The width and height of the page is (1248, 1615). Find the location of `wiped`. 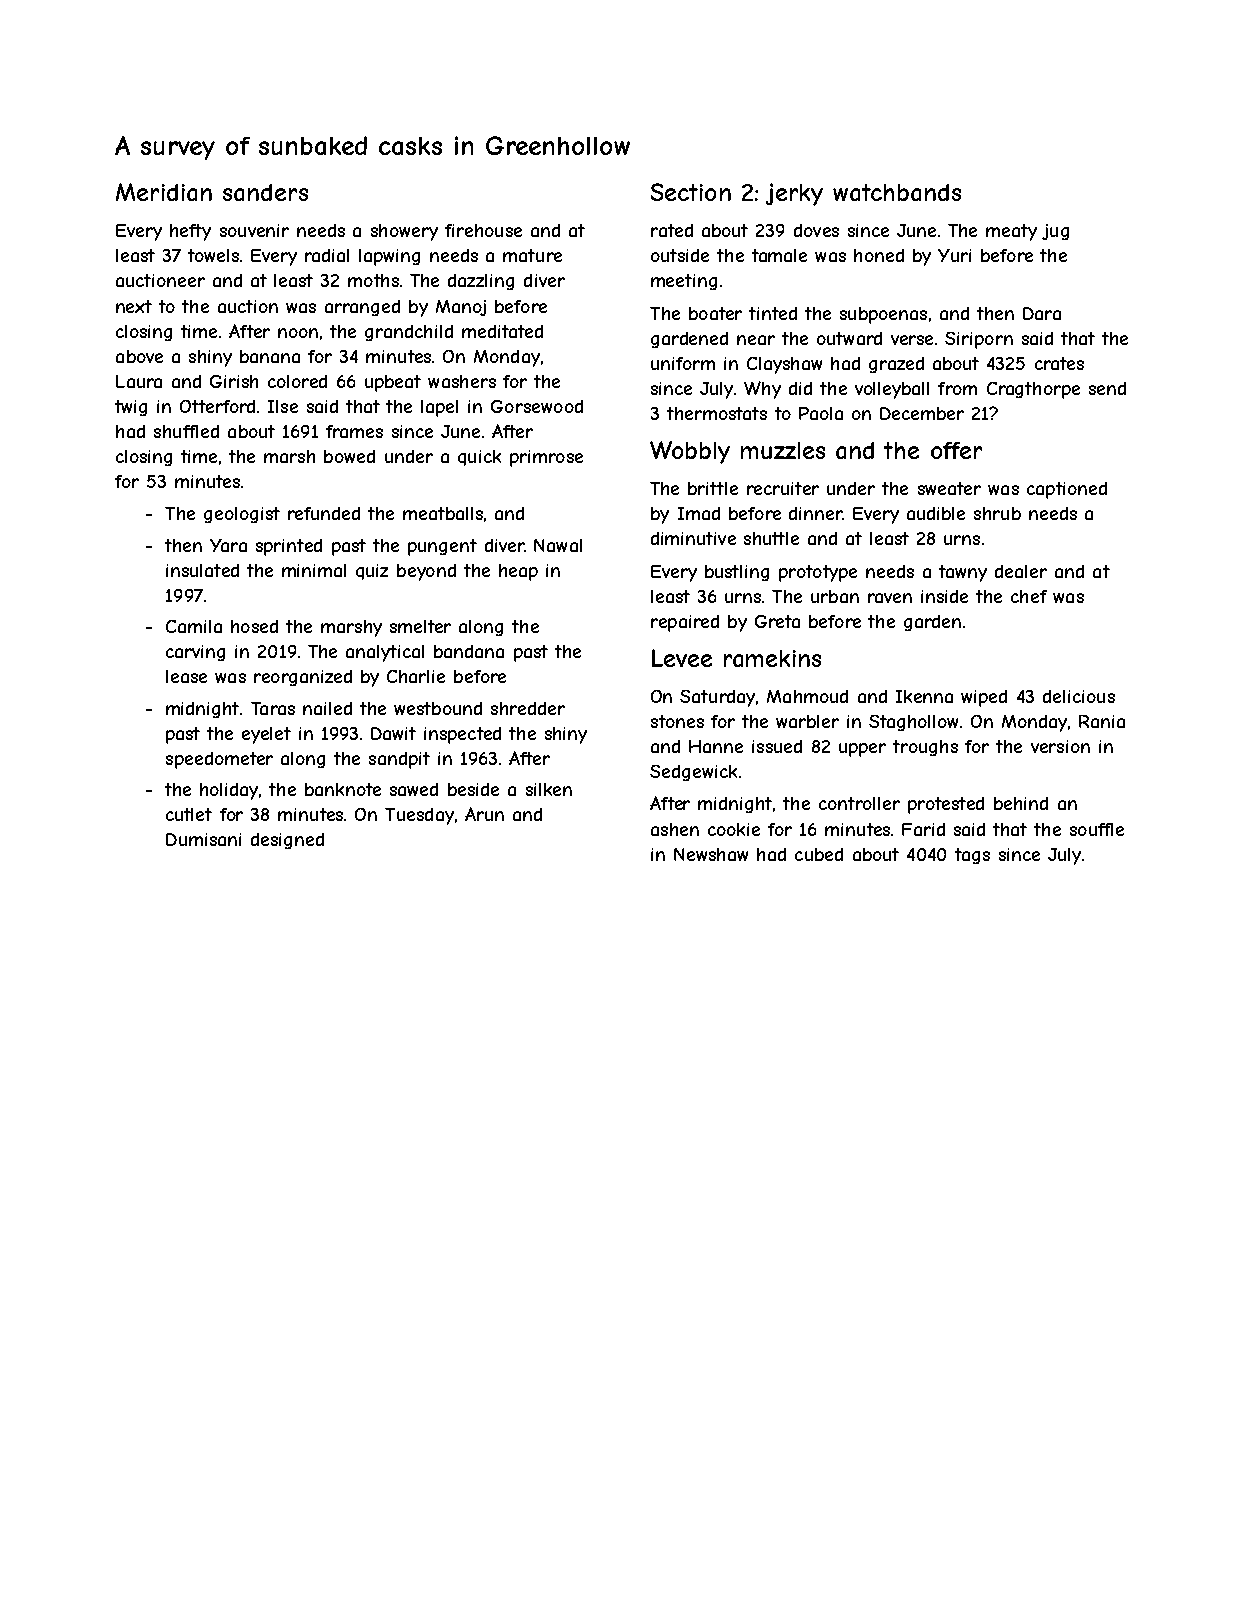

wiped is located at coordinates (984, 698).
